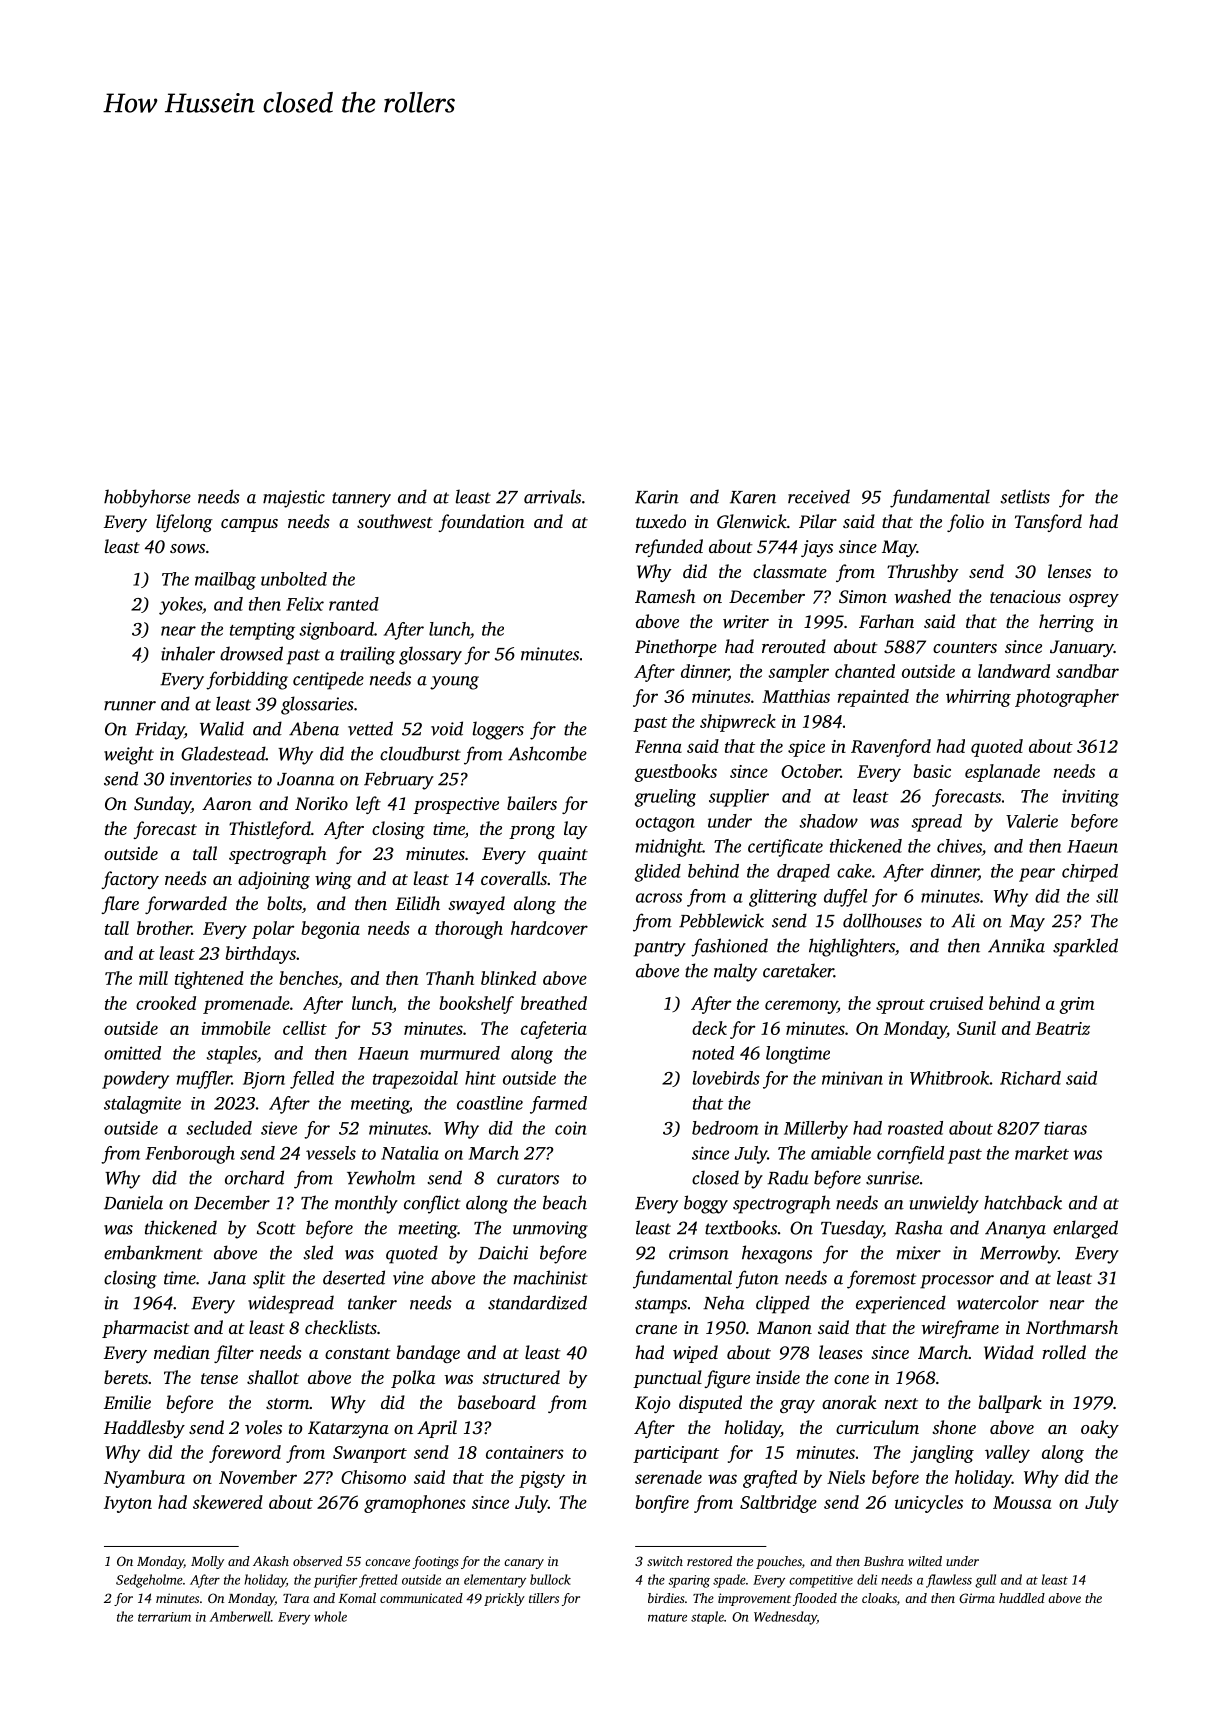 This image has width=1222, height=1729. What do you see at coordinates (528, 1179) in the image?
I see `curators` at bounding box center [528, 1179].
